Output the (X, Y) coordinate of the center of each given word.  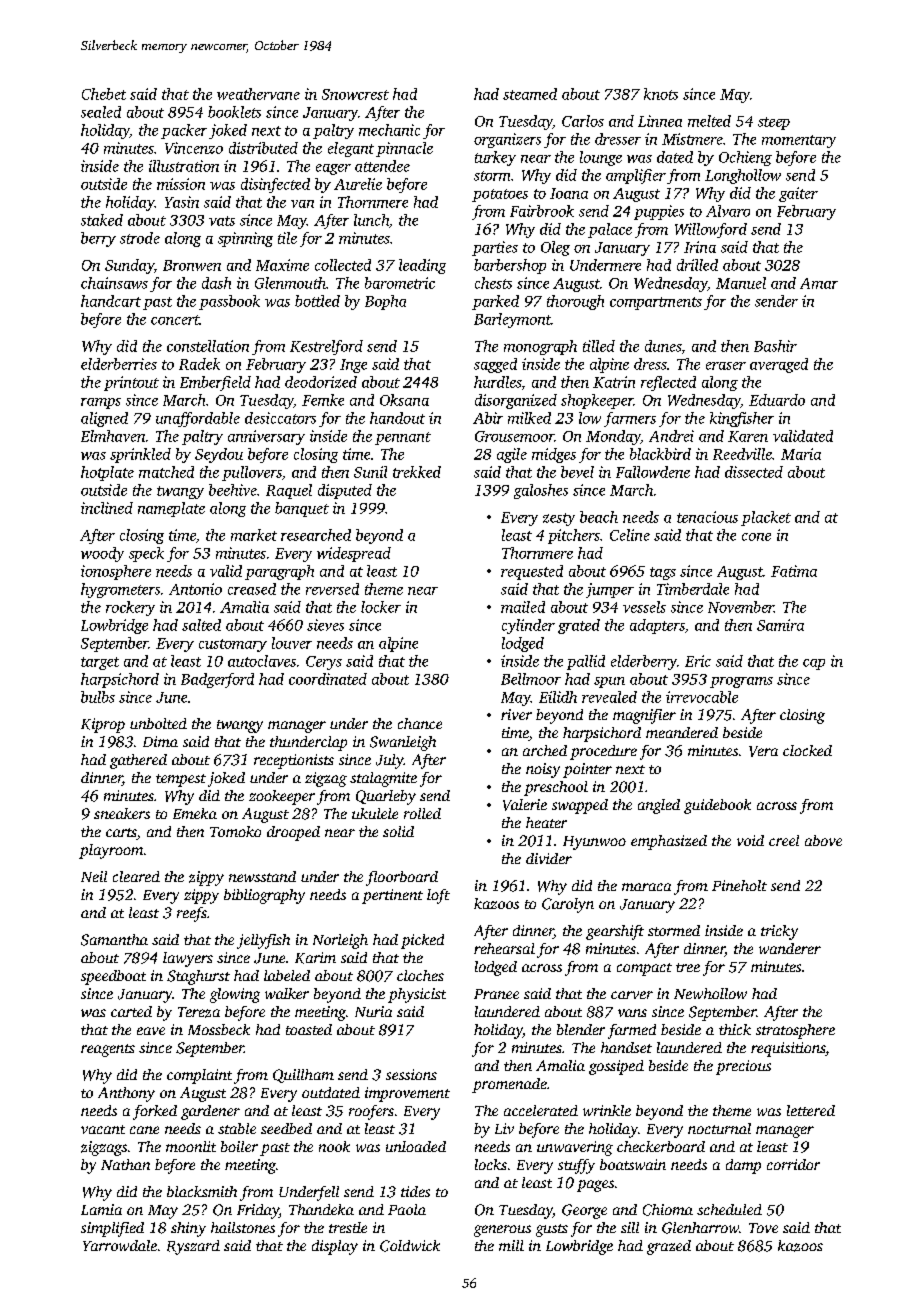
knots (661, 94)
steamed (530, 94)
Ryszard (193, 1247)
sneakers (122, 813)
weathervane (258, 94)
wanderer (790, 948)
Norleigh (340, 941)
